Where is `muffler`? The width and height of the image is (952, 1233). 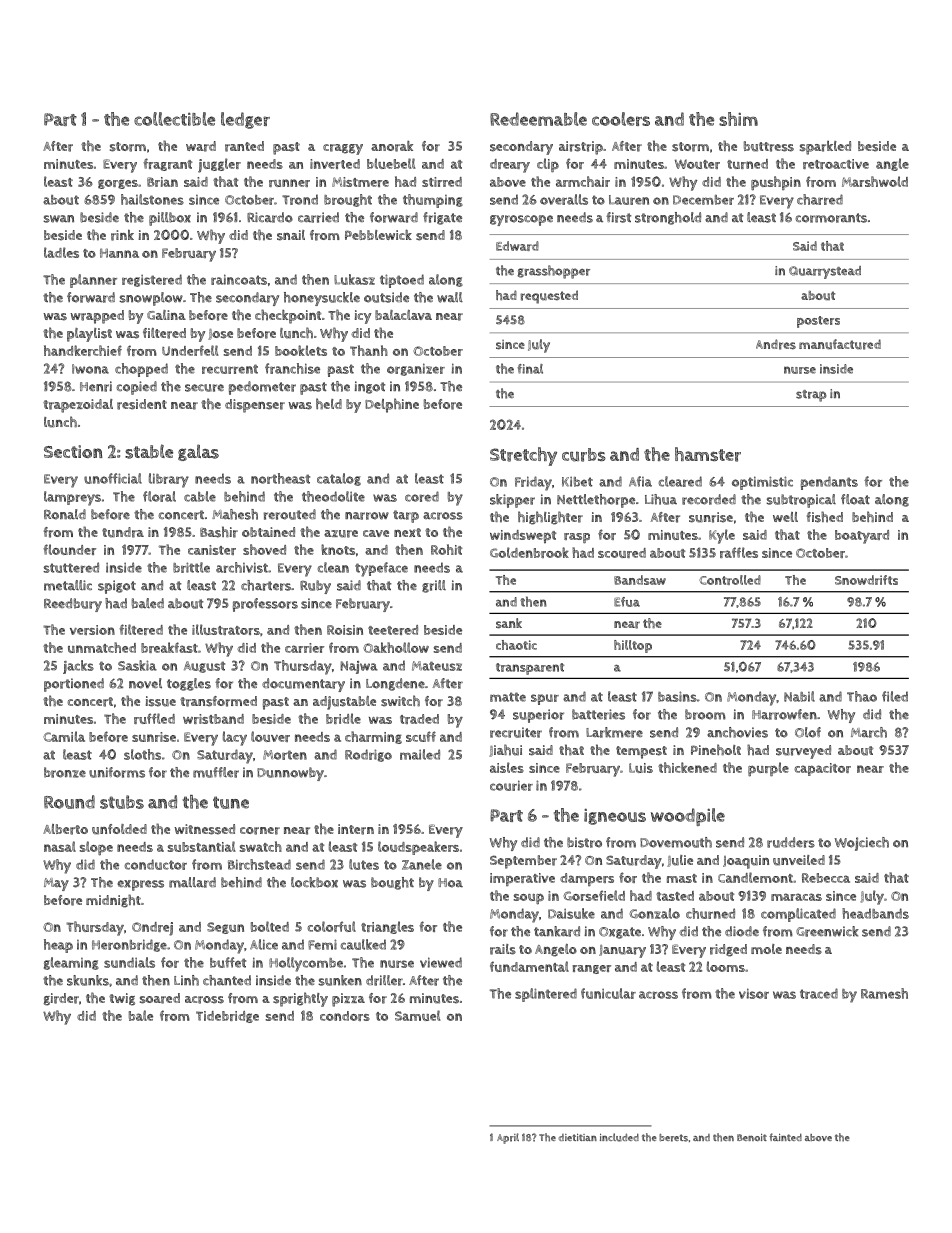
muffler is located at coordinates (216, 772).
